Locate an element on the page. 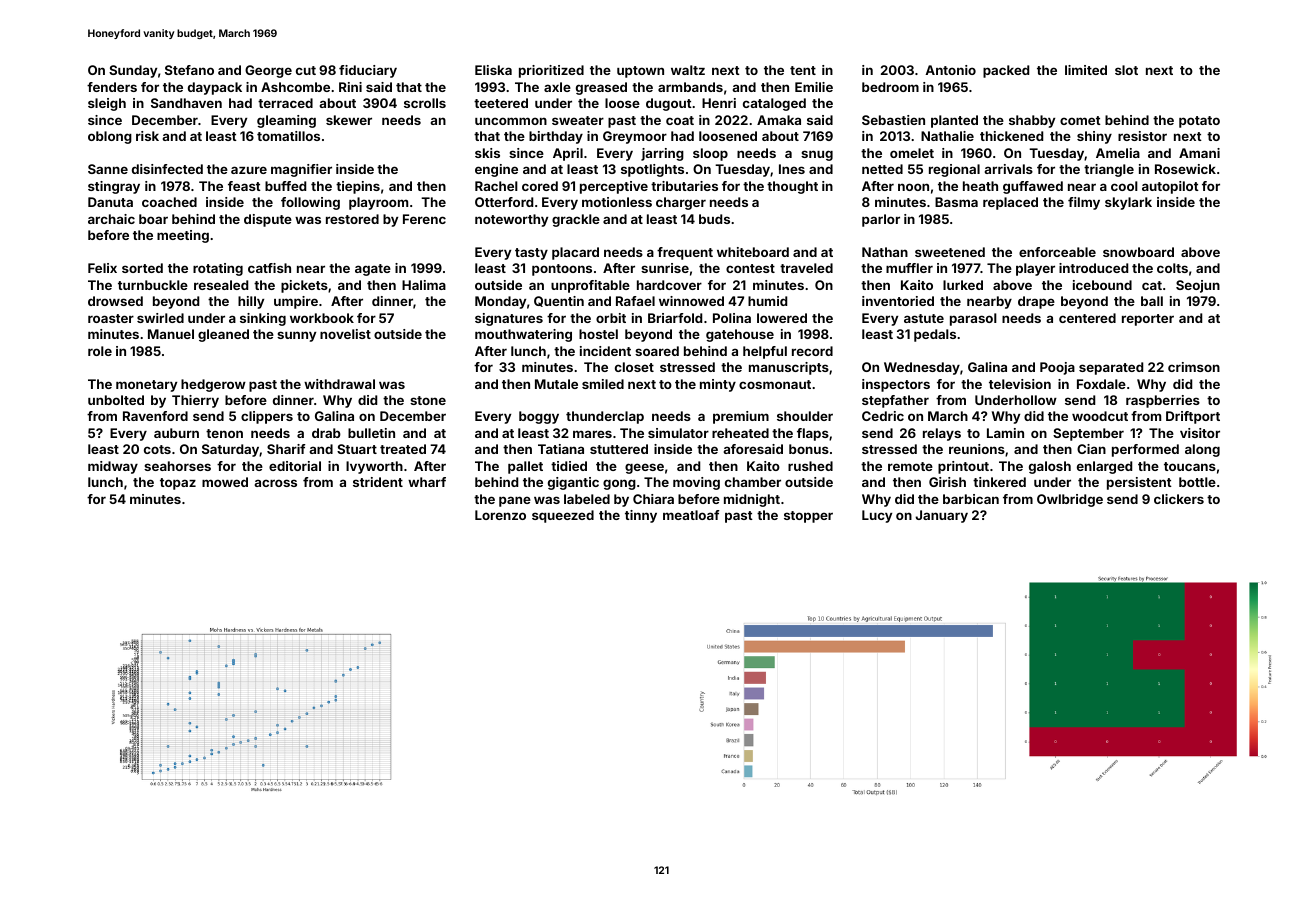 Image resolution: width=1308 pixels, height=924 pixels. waltz is located at coordinates (688, 70).
